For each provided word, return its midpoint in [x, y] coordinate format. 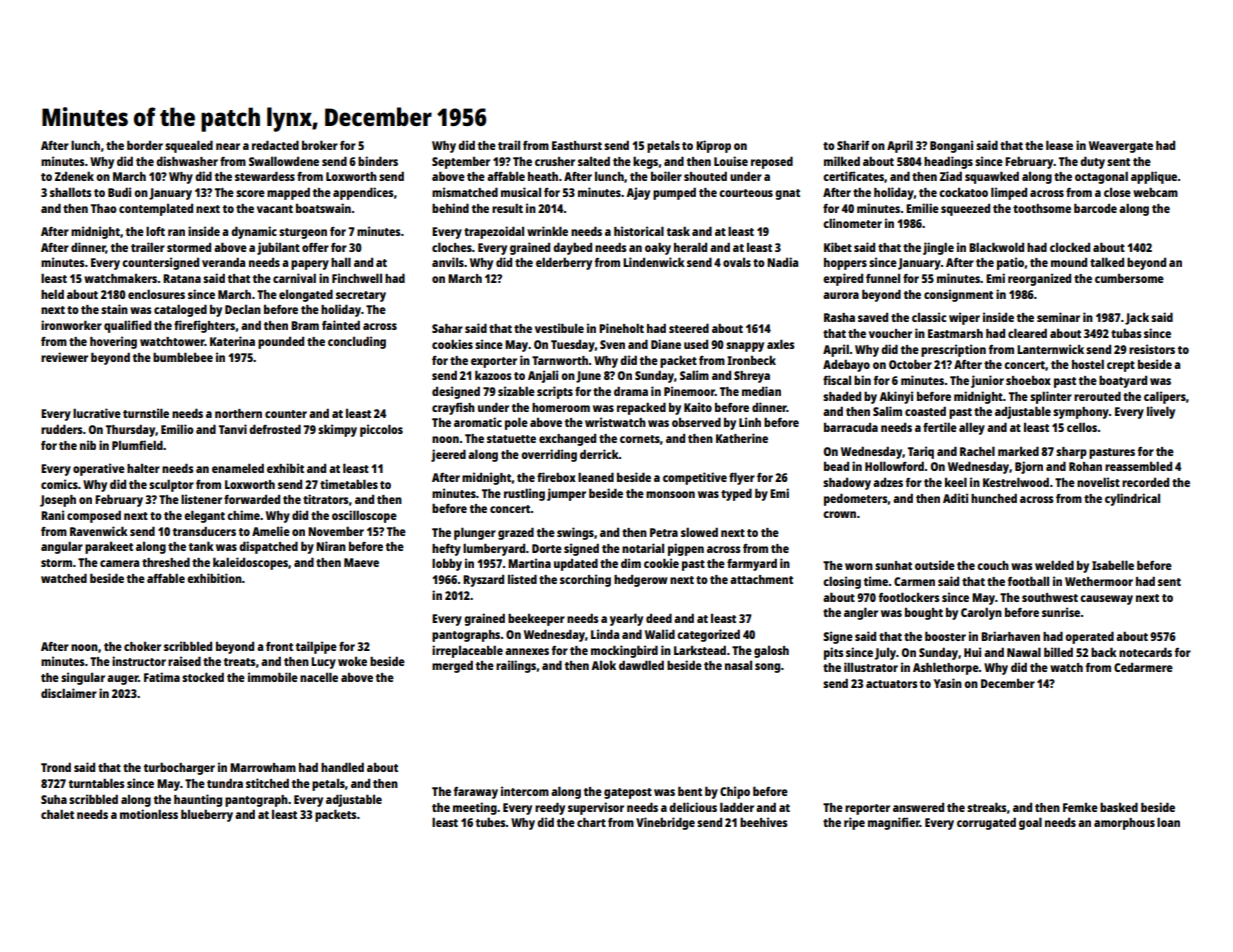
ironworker [71, 325]
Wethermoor [1099, 581]
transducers [204, 531]
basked [1119, 807]
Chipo [735, 792]
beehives [763, 822]
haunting [198, 800]
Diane [666, 344]
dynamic [254, 232]
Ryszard [483, 581]
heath [543, 176]
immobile [273, 677]
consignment [958, 295]
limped [1009, 193]
